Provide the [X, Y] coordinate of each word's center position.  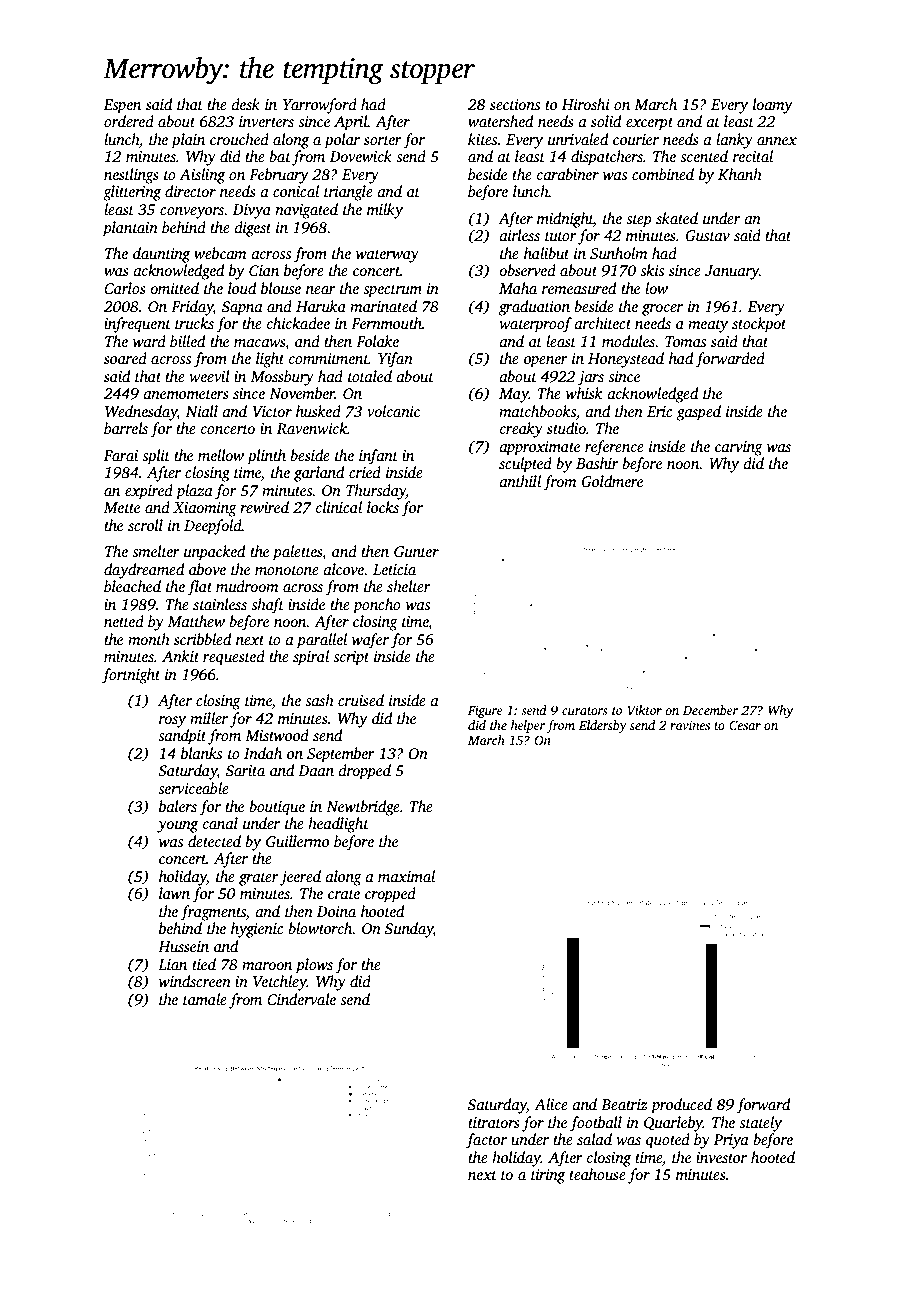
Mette [122, 507]
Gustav [707, 235]
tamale [205, 999]
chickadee [298, 323]
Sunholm [619, 253]
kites [482, 139]
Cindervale [301, 999]
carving [739, 448]
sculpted [525, 465]
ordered [129, 121]
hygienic [257, 930]
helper [528, 726]
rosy [172, 722]
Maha [518, 288]
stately [760, 1124]
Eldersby [603, 726]
